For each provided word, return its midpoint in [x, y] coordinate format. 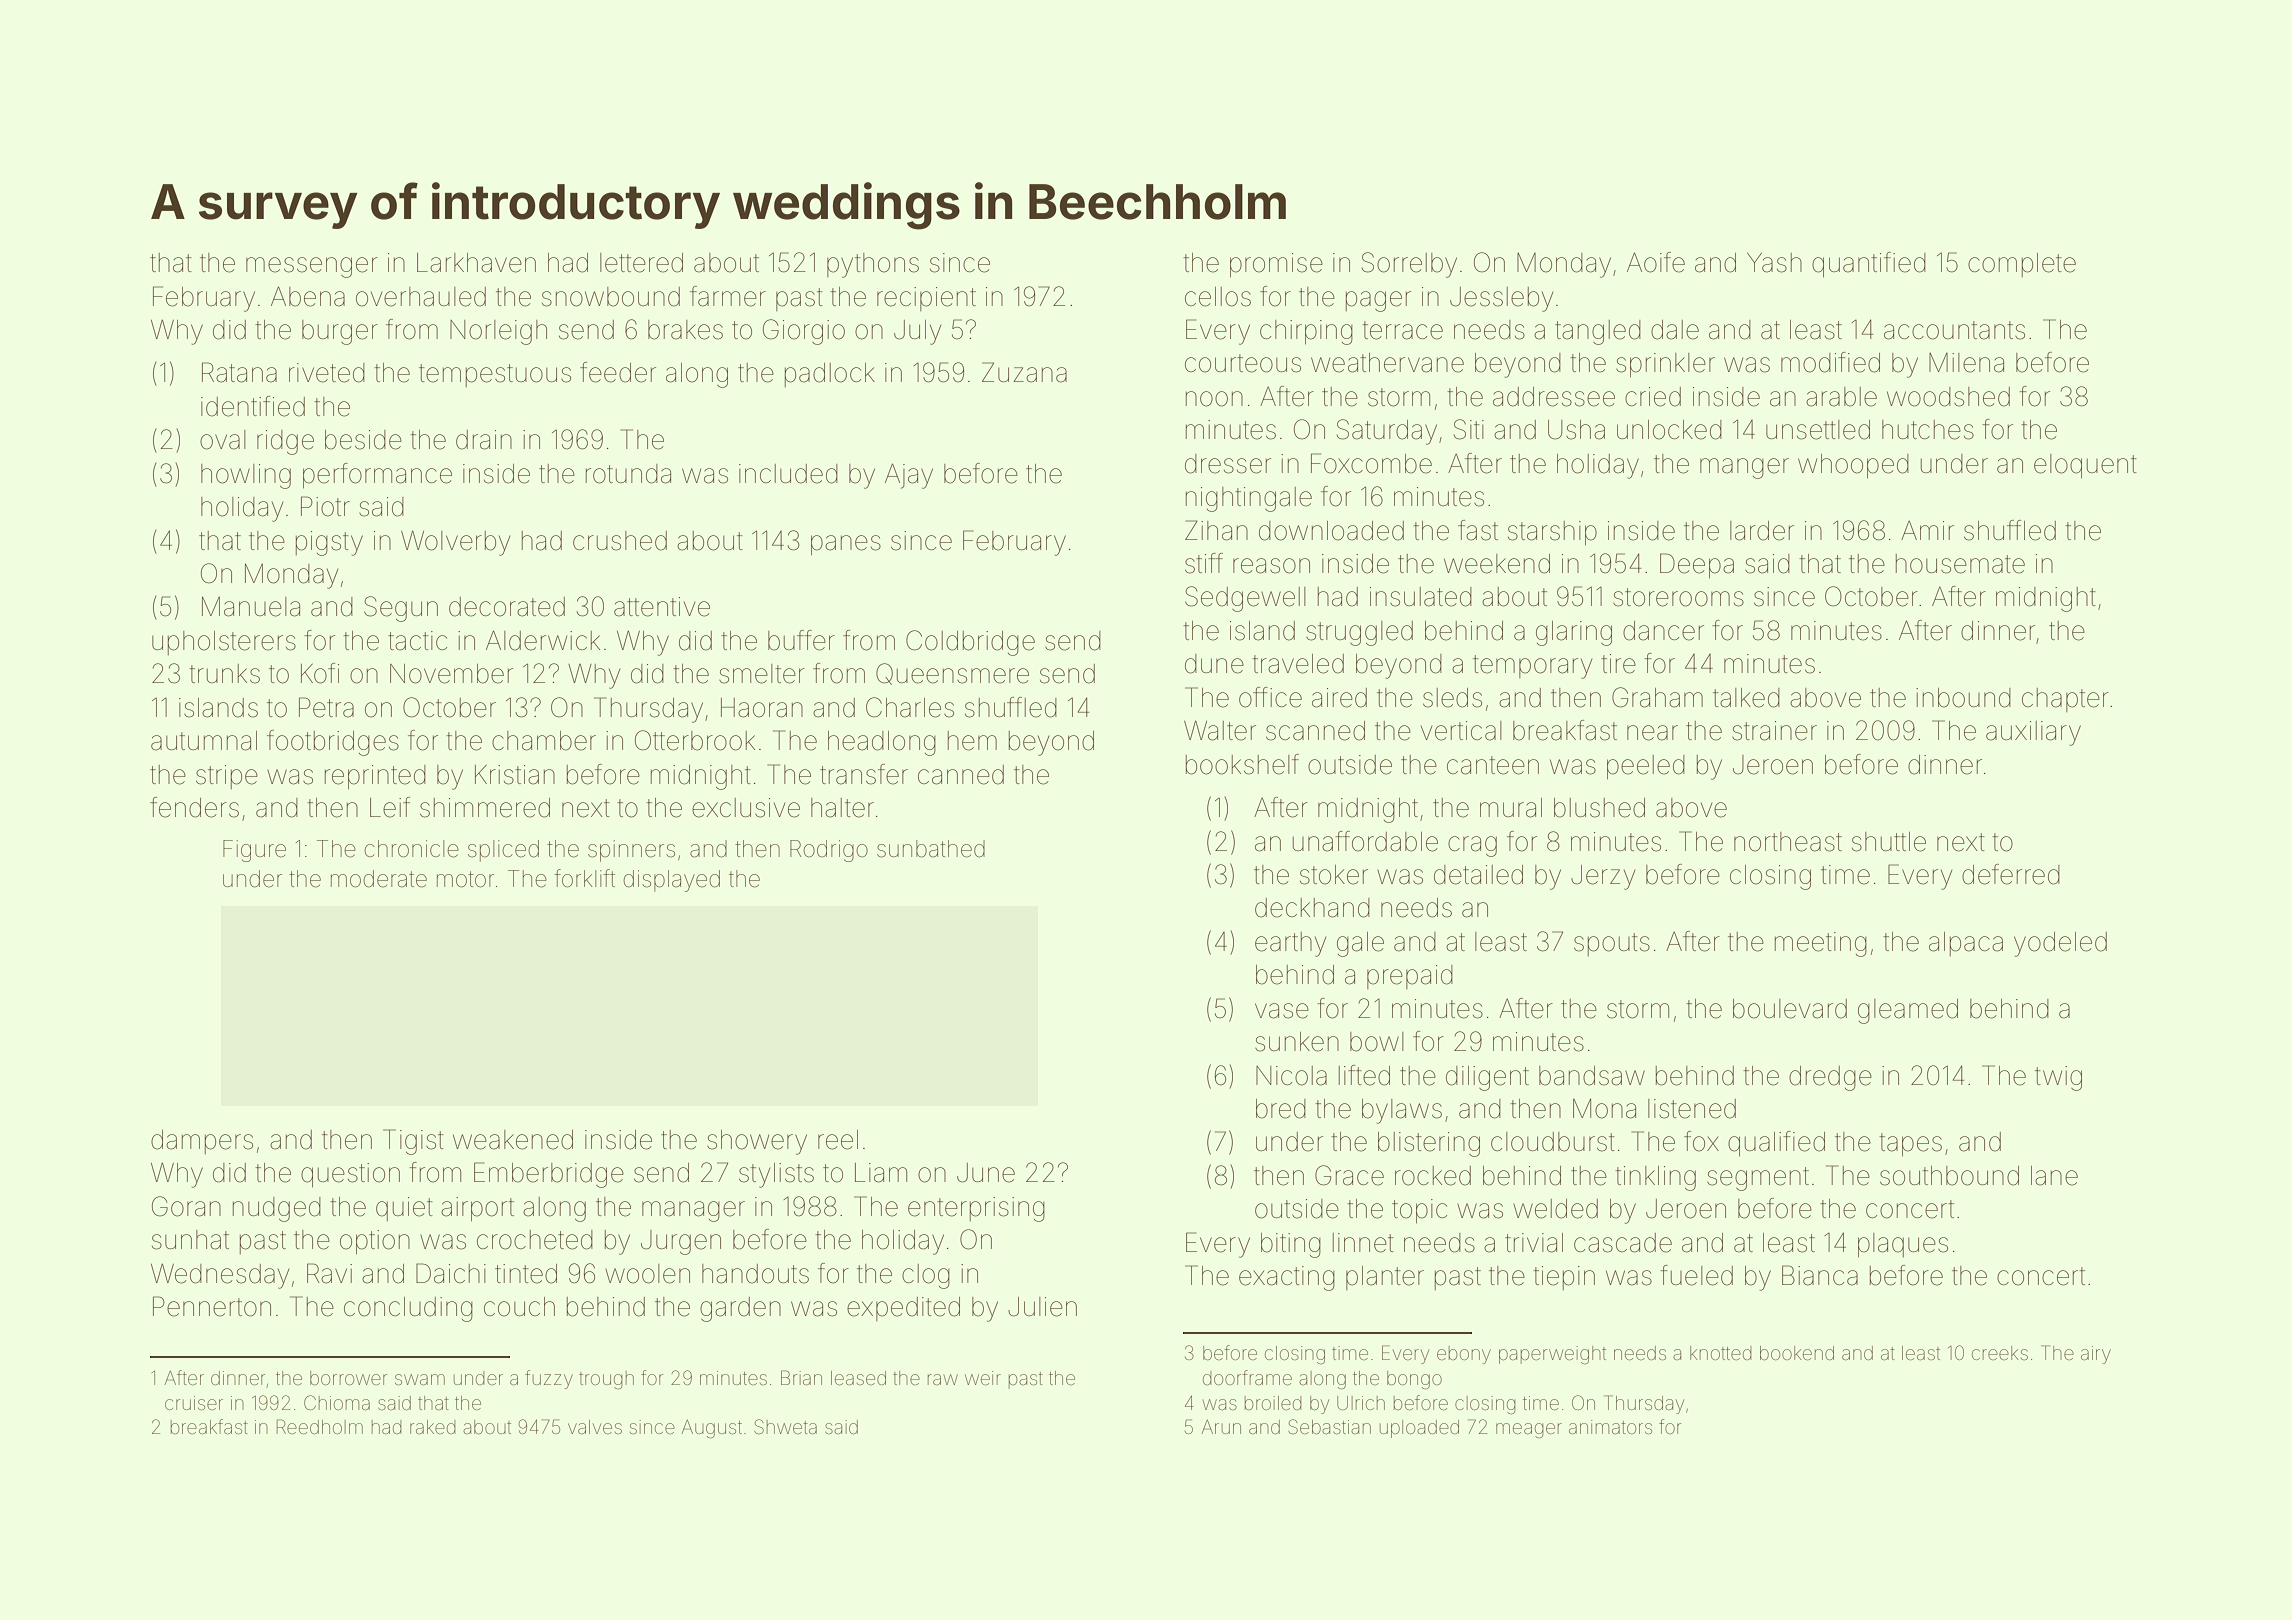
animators [1610, 1427]
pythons [873, 265]
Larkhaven [476, 263]
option [375, 1242]
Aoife [1656, 262]
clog [926, 1276]
